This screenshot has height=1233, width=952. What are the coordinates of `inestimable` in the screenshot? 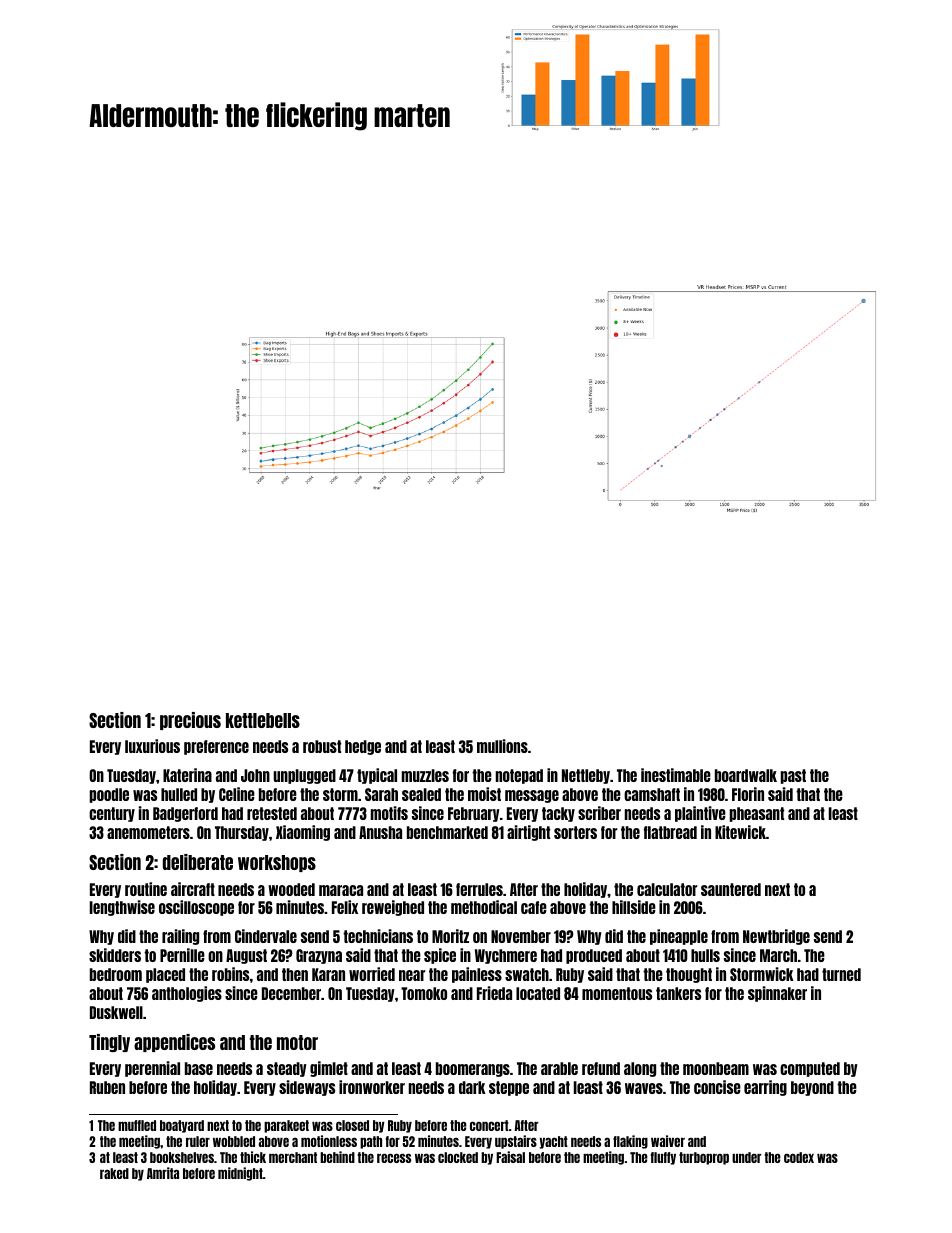 It's located at (676, 775).
